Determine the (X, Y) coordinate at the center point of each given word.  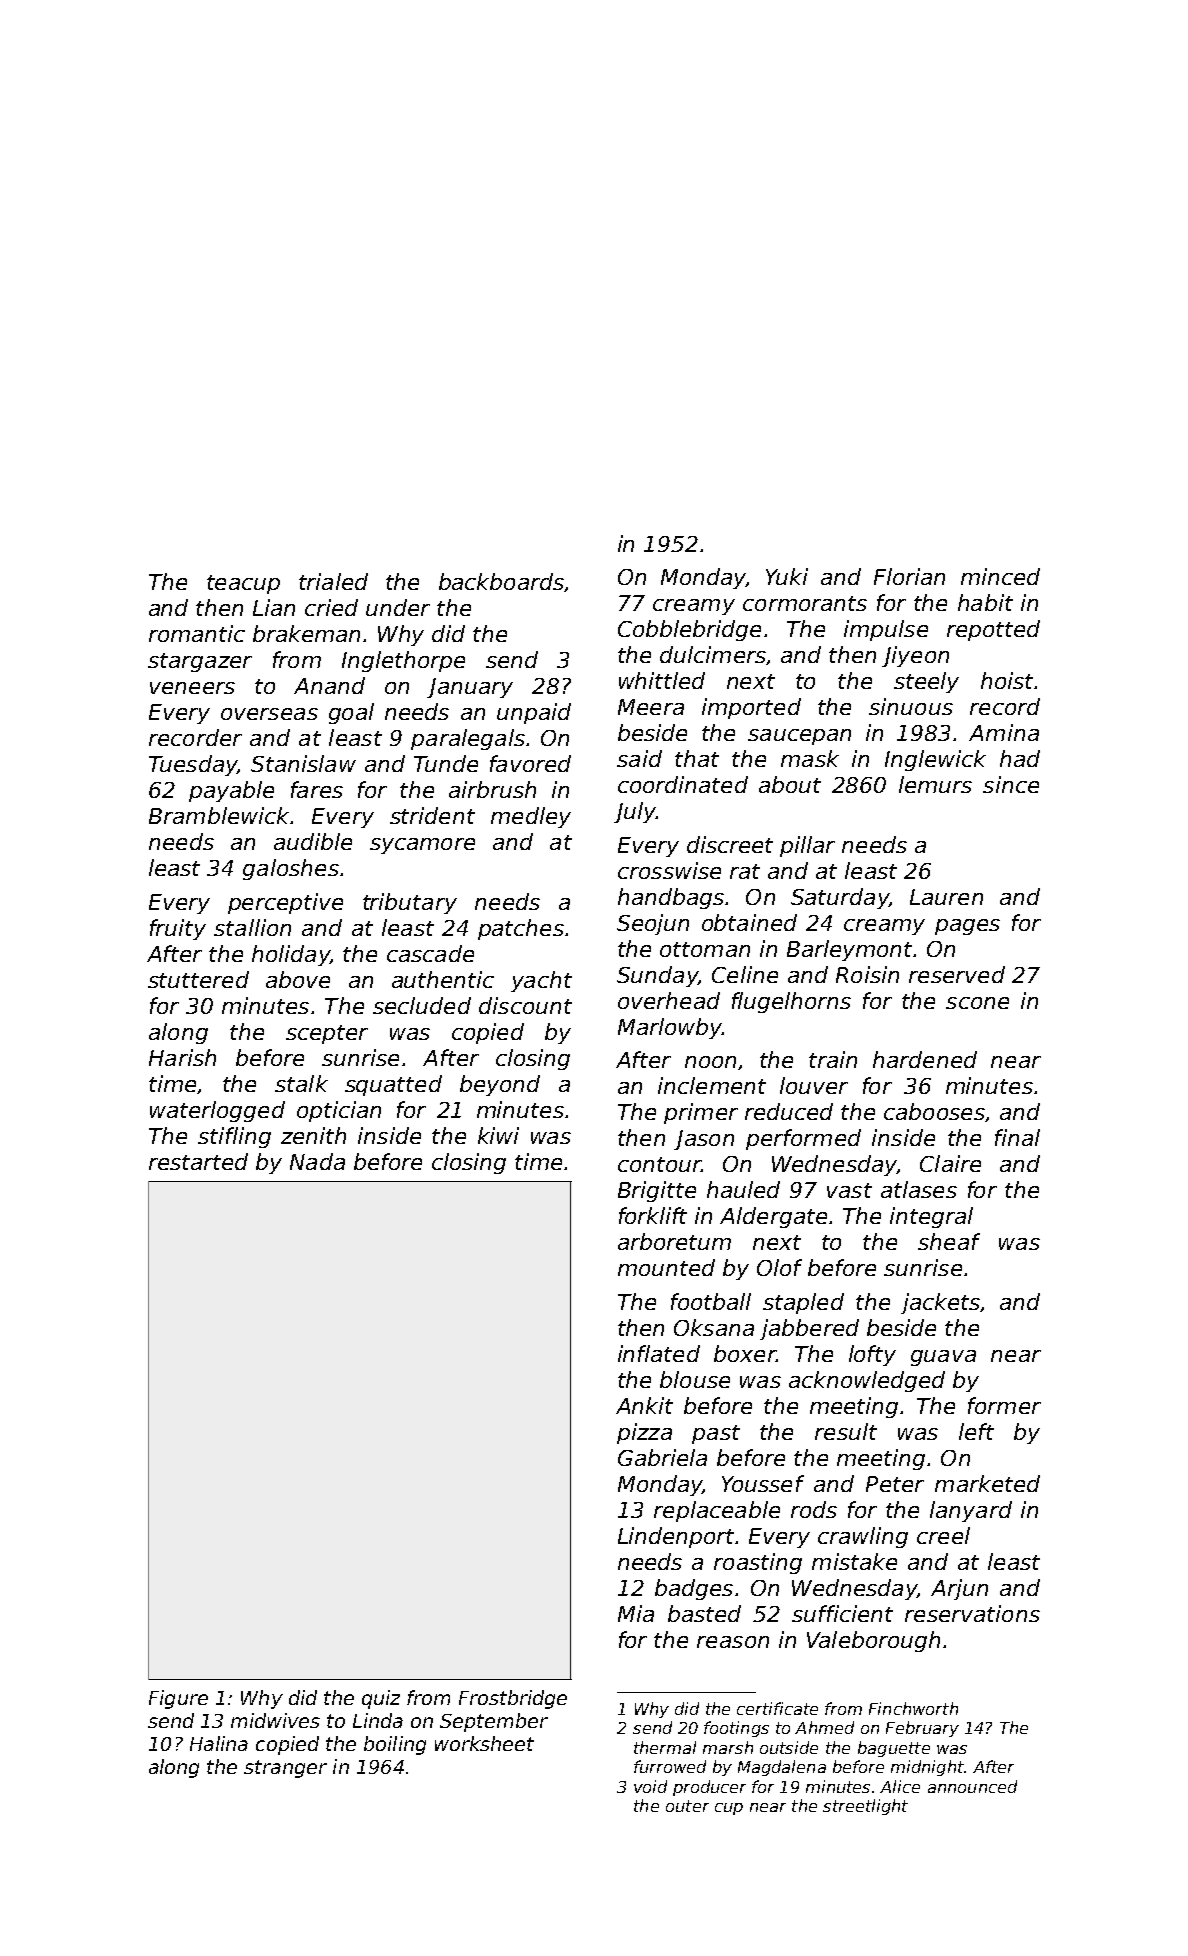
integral (931, 1217)
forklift (653, 1215)
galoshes (291, 869)
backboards (501, 581)
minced (1000, 576)
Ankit (644, 1405)
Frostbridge (513, 1699)
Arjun (959, 1589)
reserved (957, 974)
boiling (395, 1745)
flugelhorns (791, 1002)
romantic (197, 633)
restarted (198, 1161)
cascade (430, 953)
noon (710, 1062)
